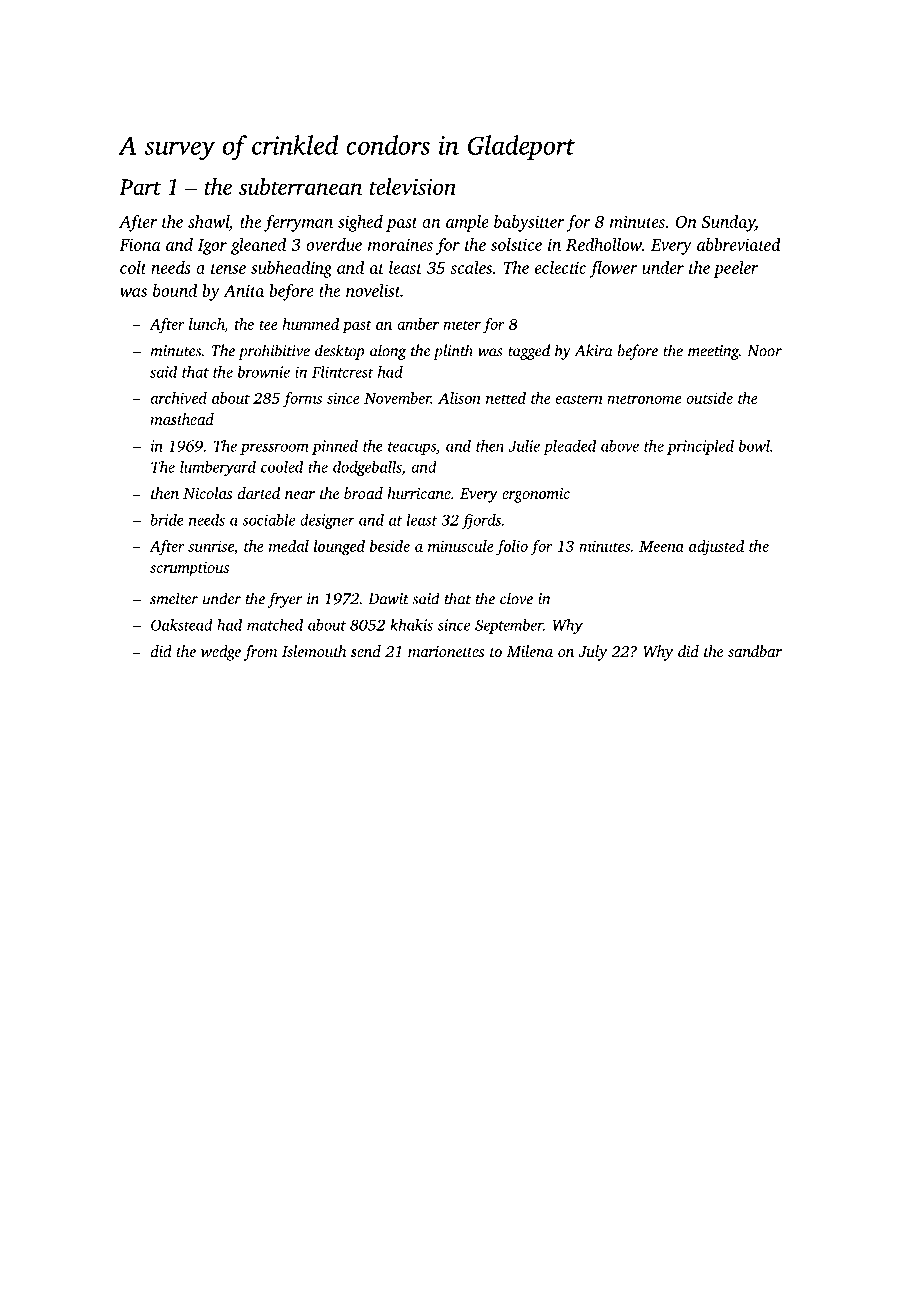 This screenshot has height=1316, width=908. What do you see at coordinates (275, 625) in the screenshot?
I see `matched` at bounding box center [275, 625].
